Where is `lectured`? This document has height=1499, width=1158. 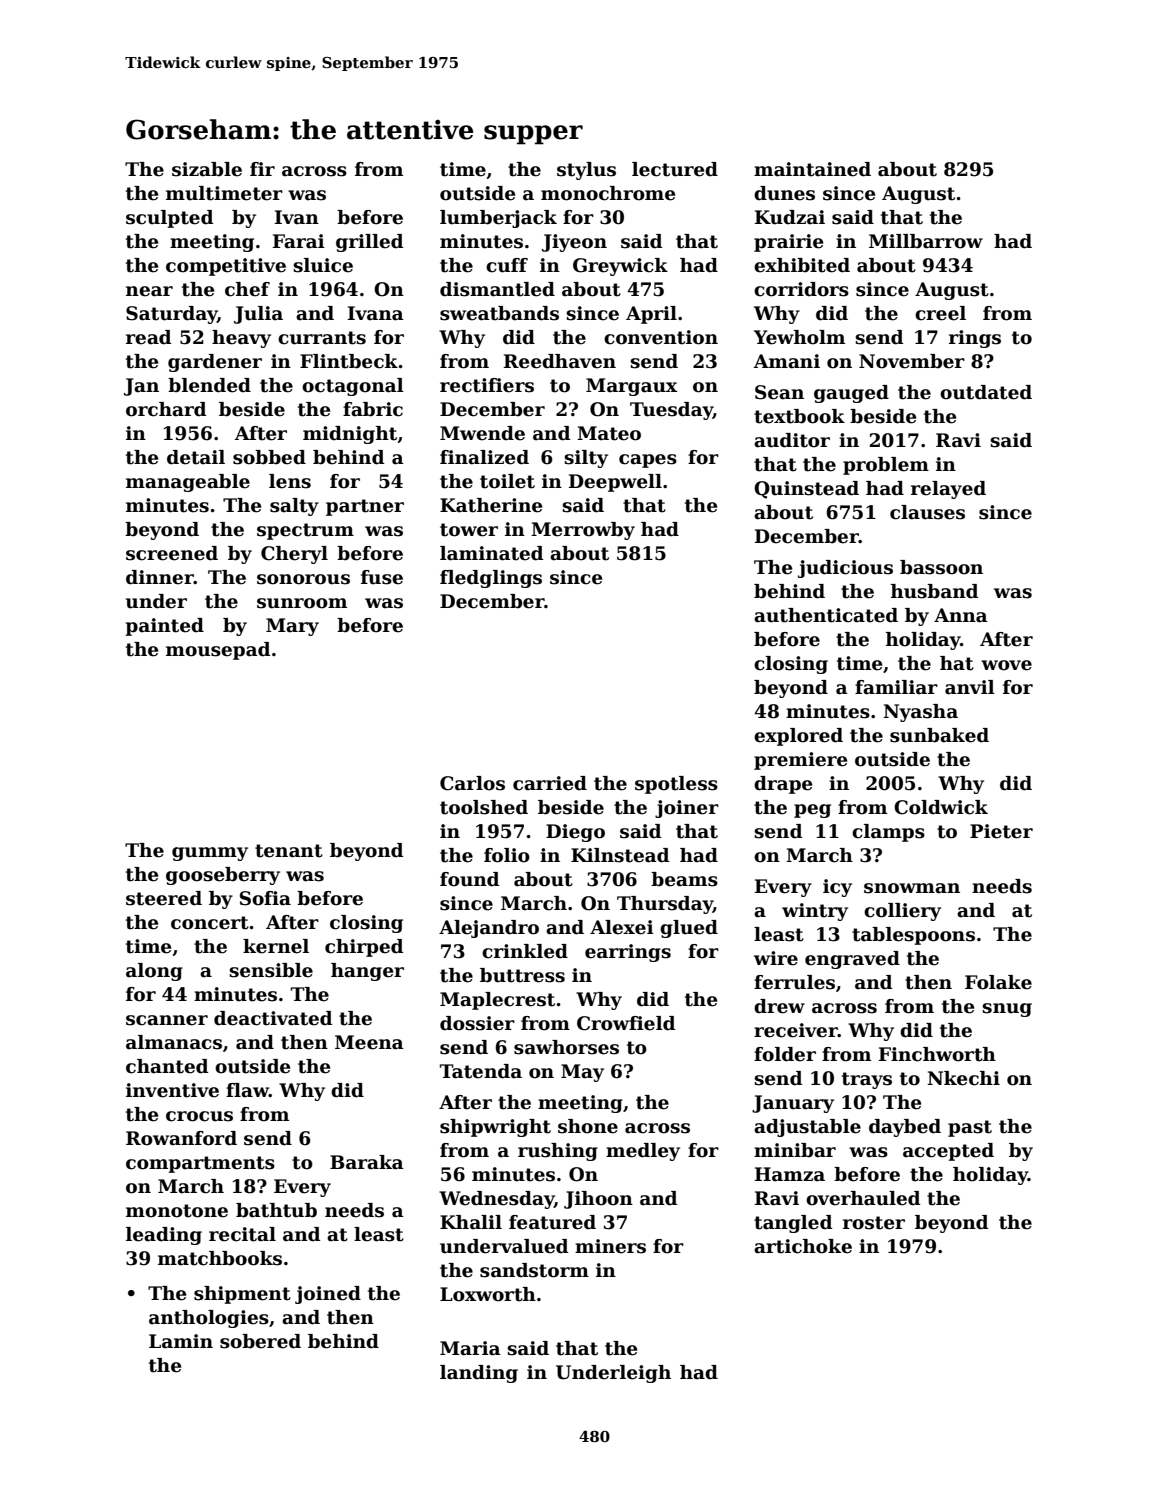
lectured is located at coordinates (675, 169).
